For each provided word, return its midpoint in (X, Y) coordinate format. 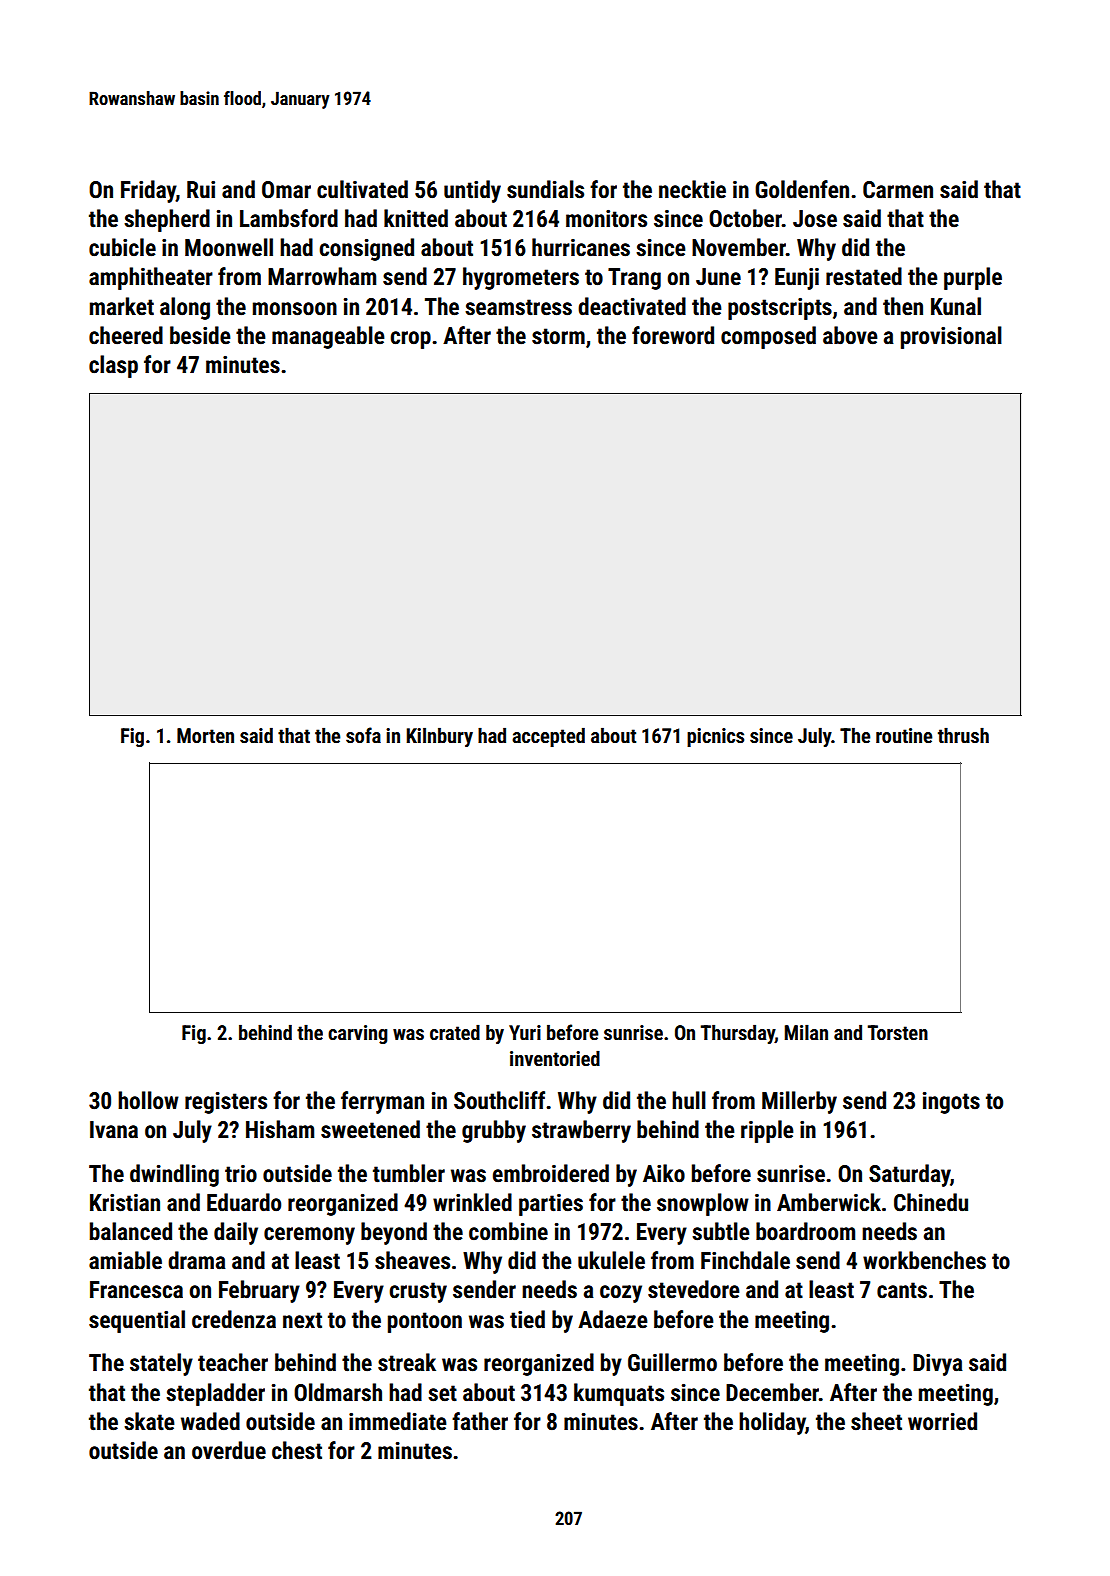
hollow (148, 1100)
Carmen (898, 190)
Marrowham (322, 276)
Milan (806, 1032)
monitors (606, 219)
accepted (548, 737)
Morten (205, 735)
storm (558, 336)
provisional (951, 337)
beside (200, 335)
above (850, 335)
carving (358, 1034)
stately (161, 1364)
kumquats (619, 1394)
